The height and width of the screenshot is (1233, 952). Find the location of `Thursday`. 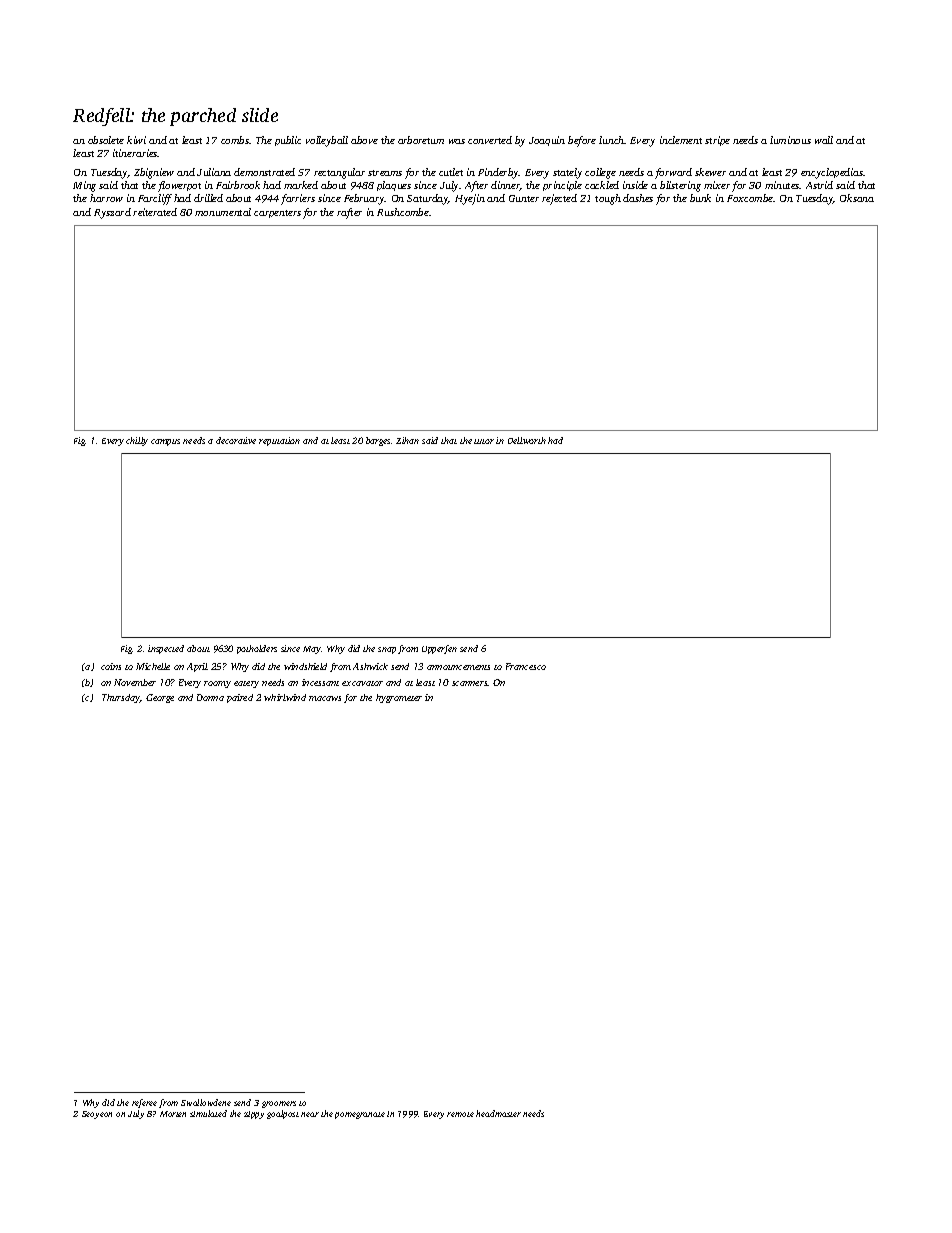

Thursday is located at coordinates (121, 698).
